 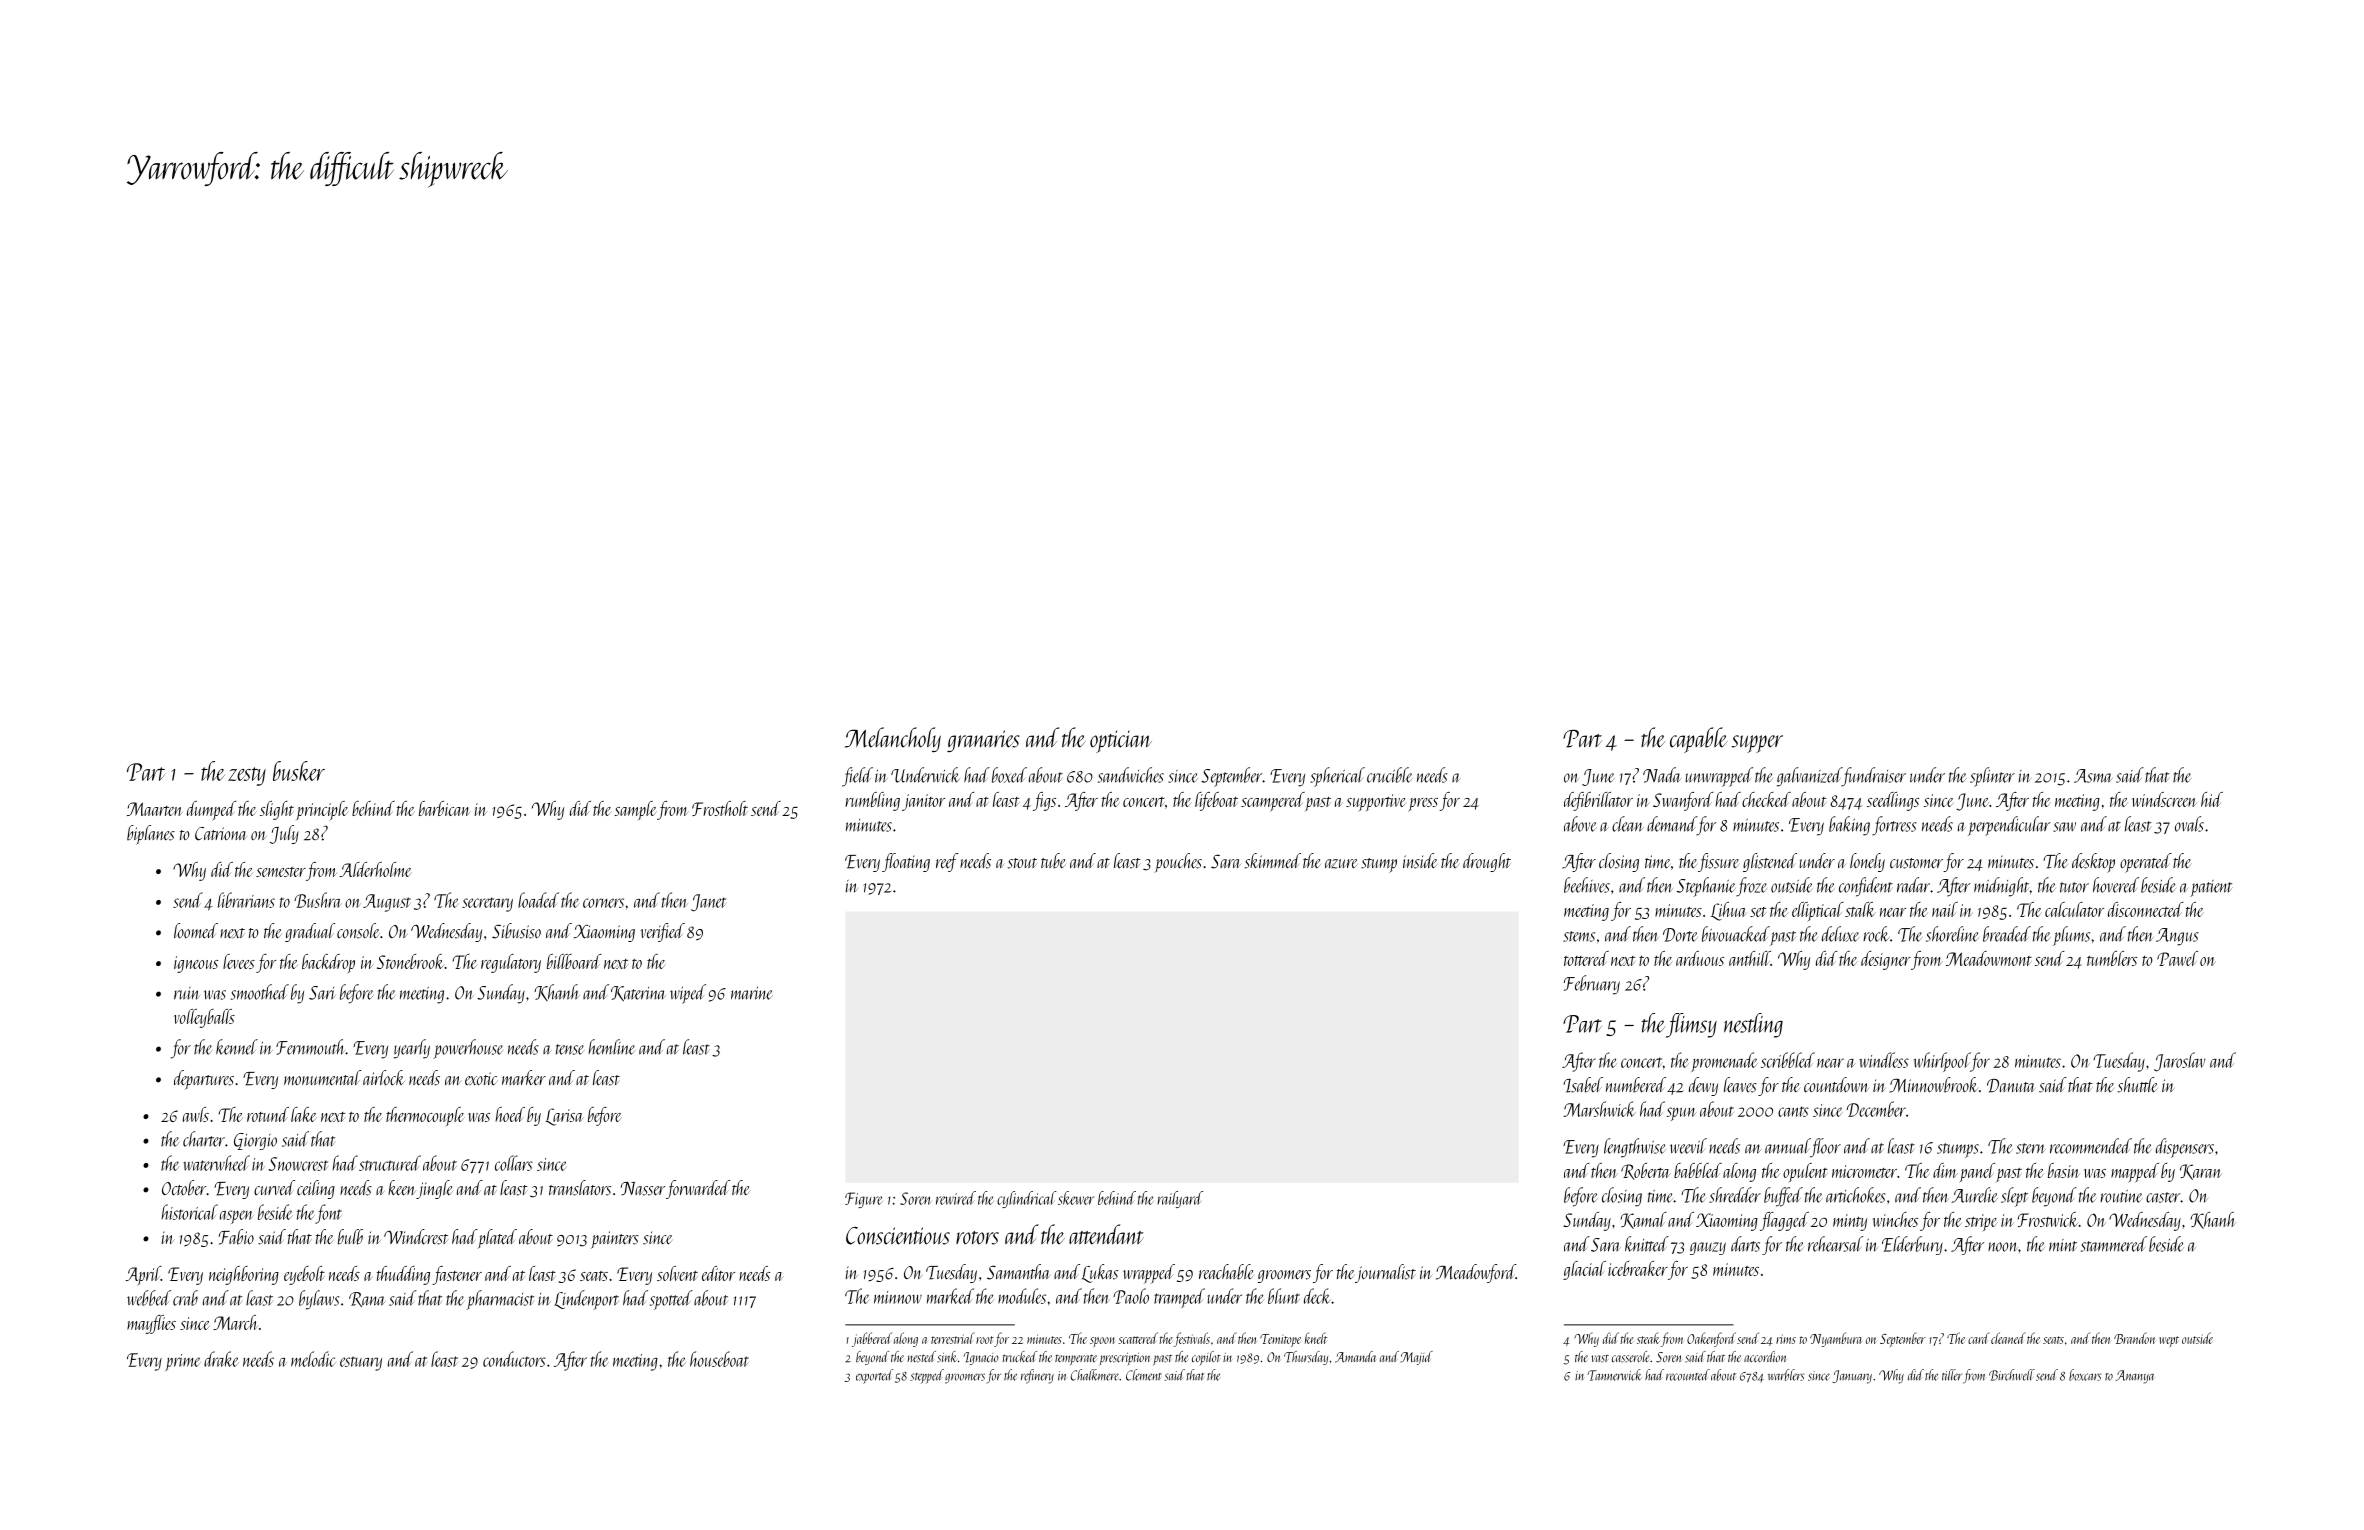 I want to click on supper, so click(x=1757, y=744).
